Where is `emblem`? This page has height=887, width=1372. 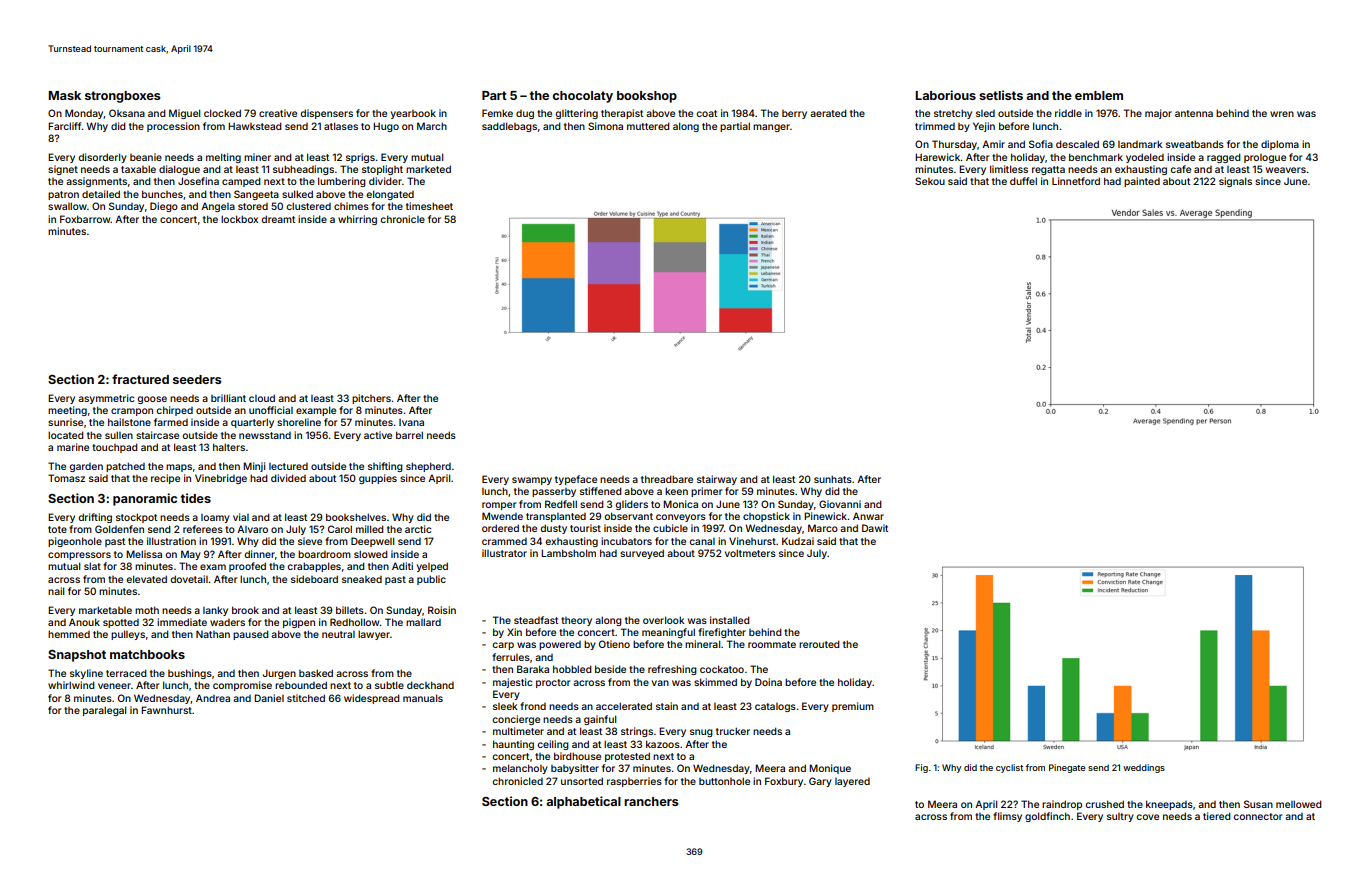 emblem is located at coordinates (1099, 95).
